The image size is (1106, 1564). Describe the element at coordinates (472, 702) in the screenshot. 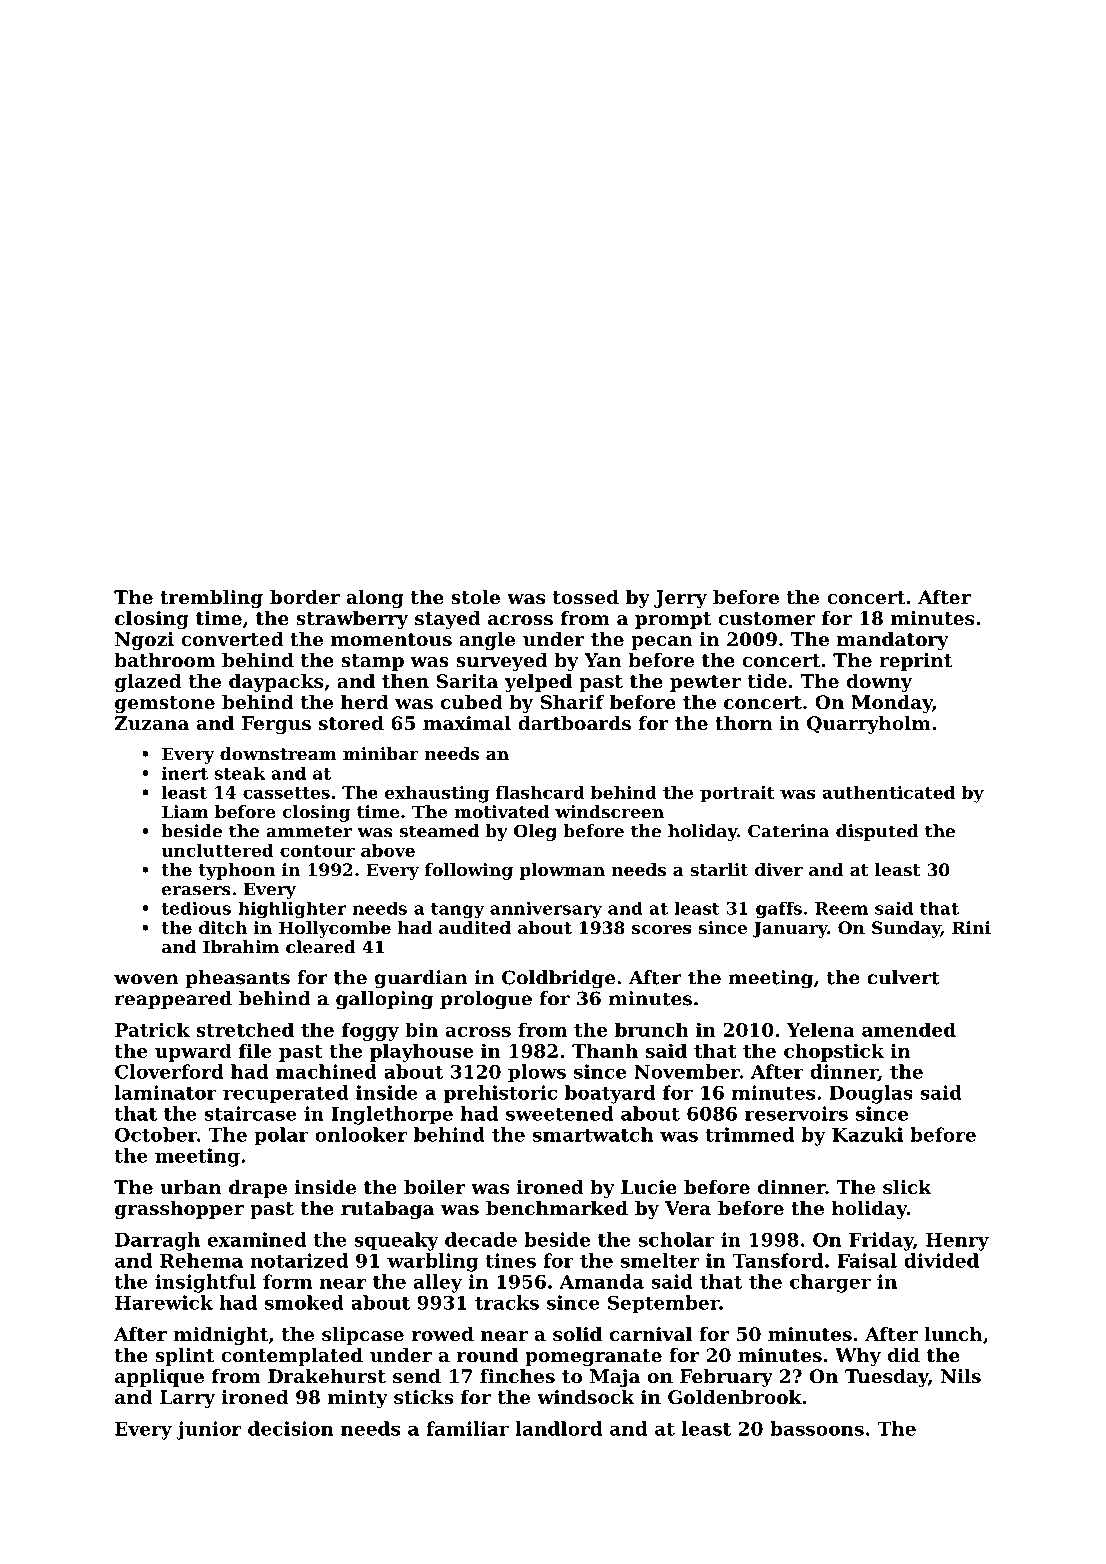

I see `cubed` at that location.
